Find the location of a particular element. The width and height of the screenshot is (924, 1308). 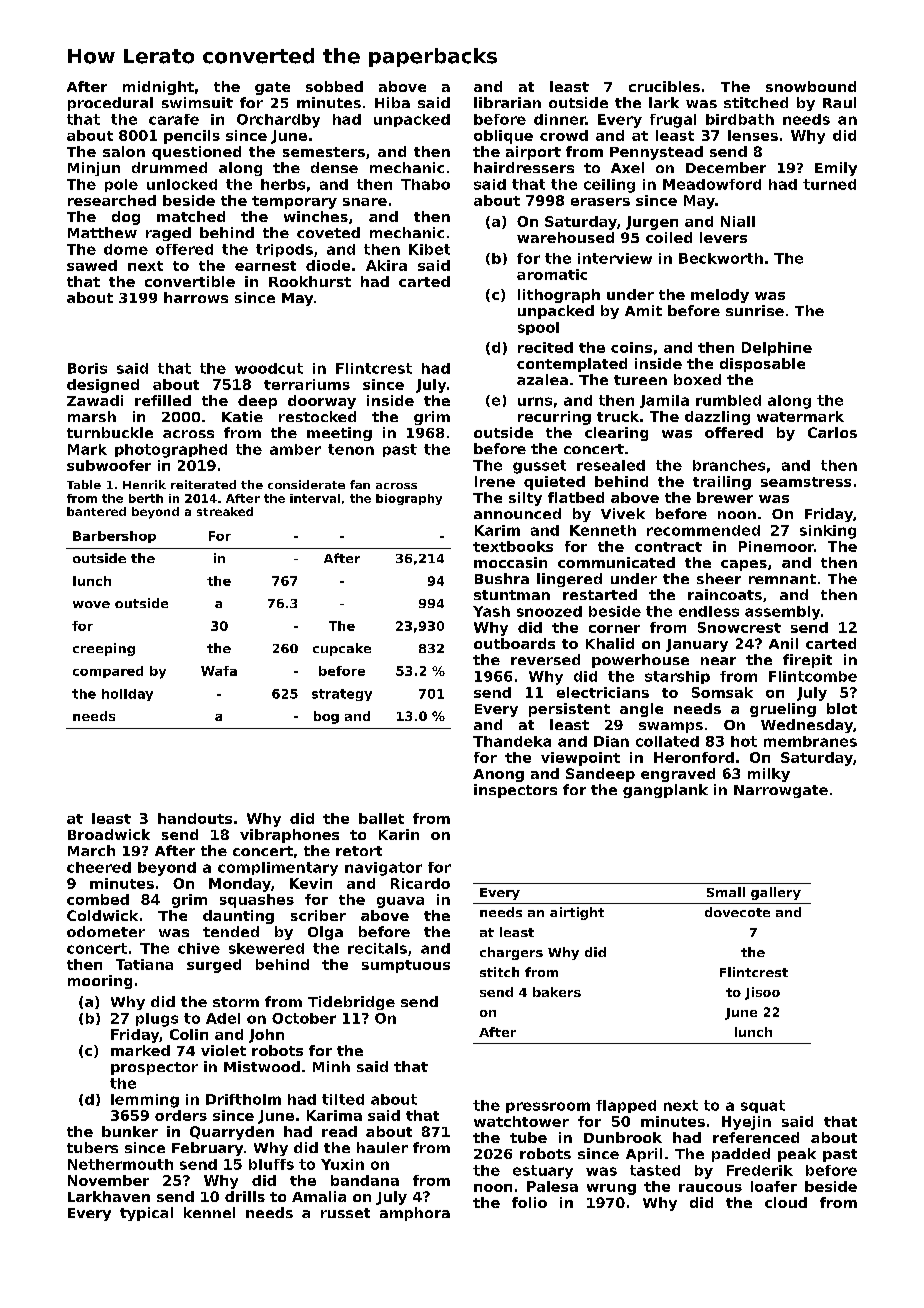

sobbed is located at coordinates (334, 86).
